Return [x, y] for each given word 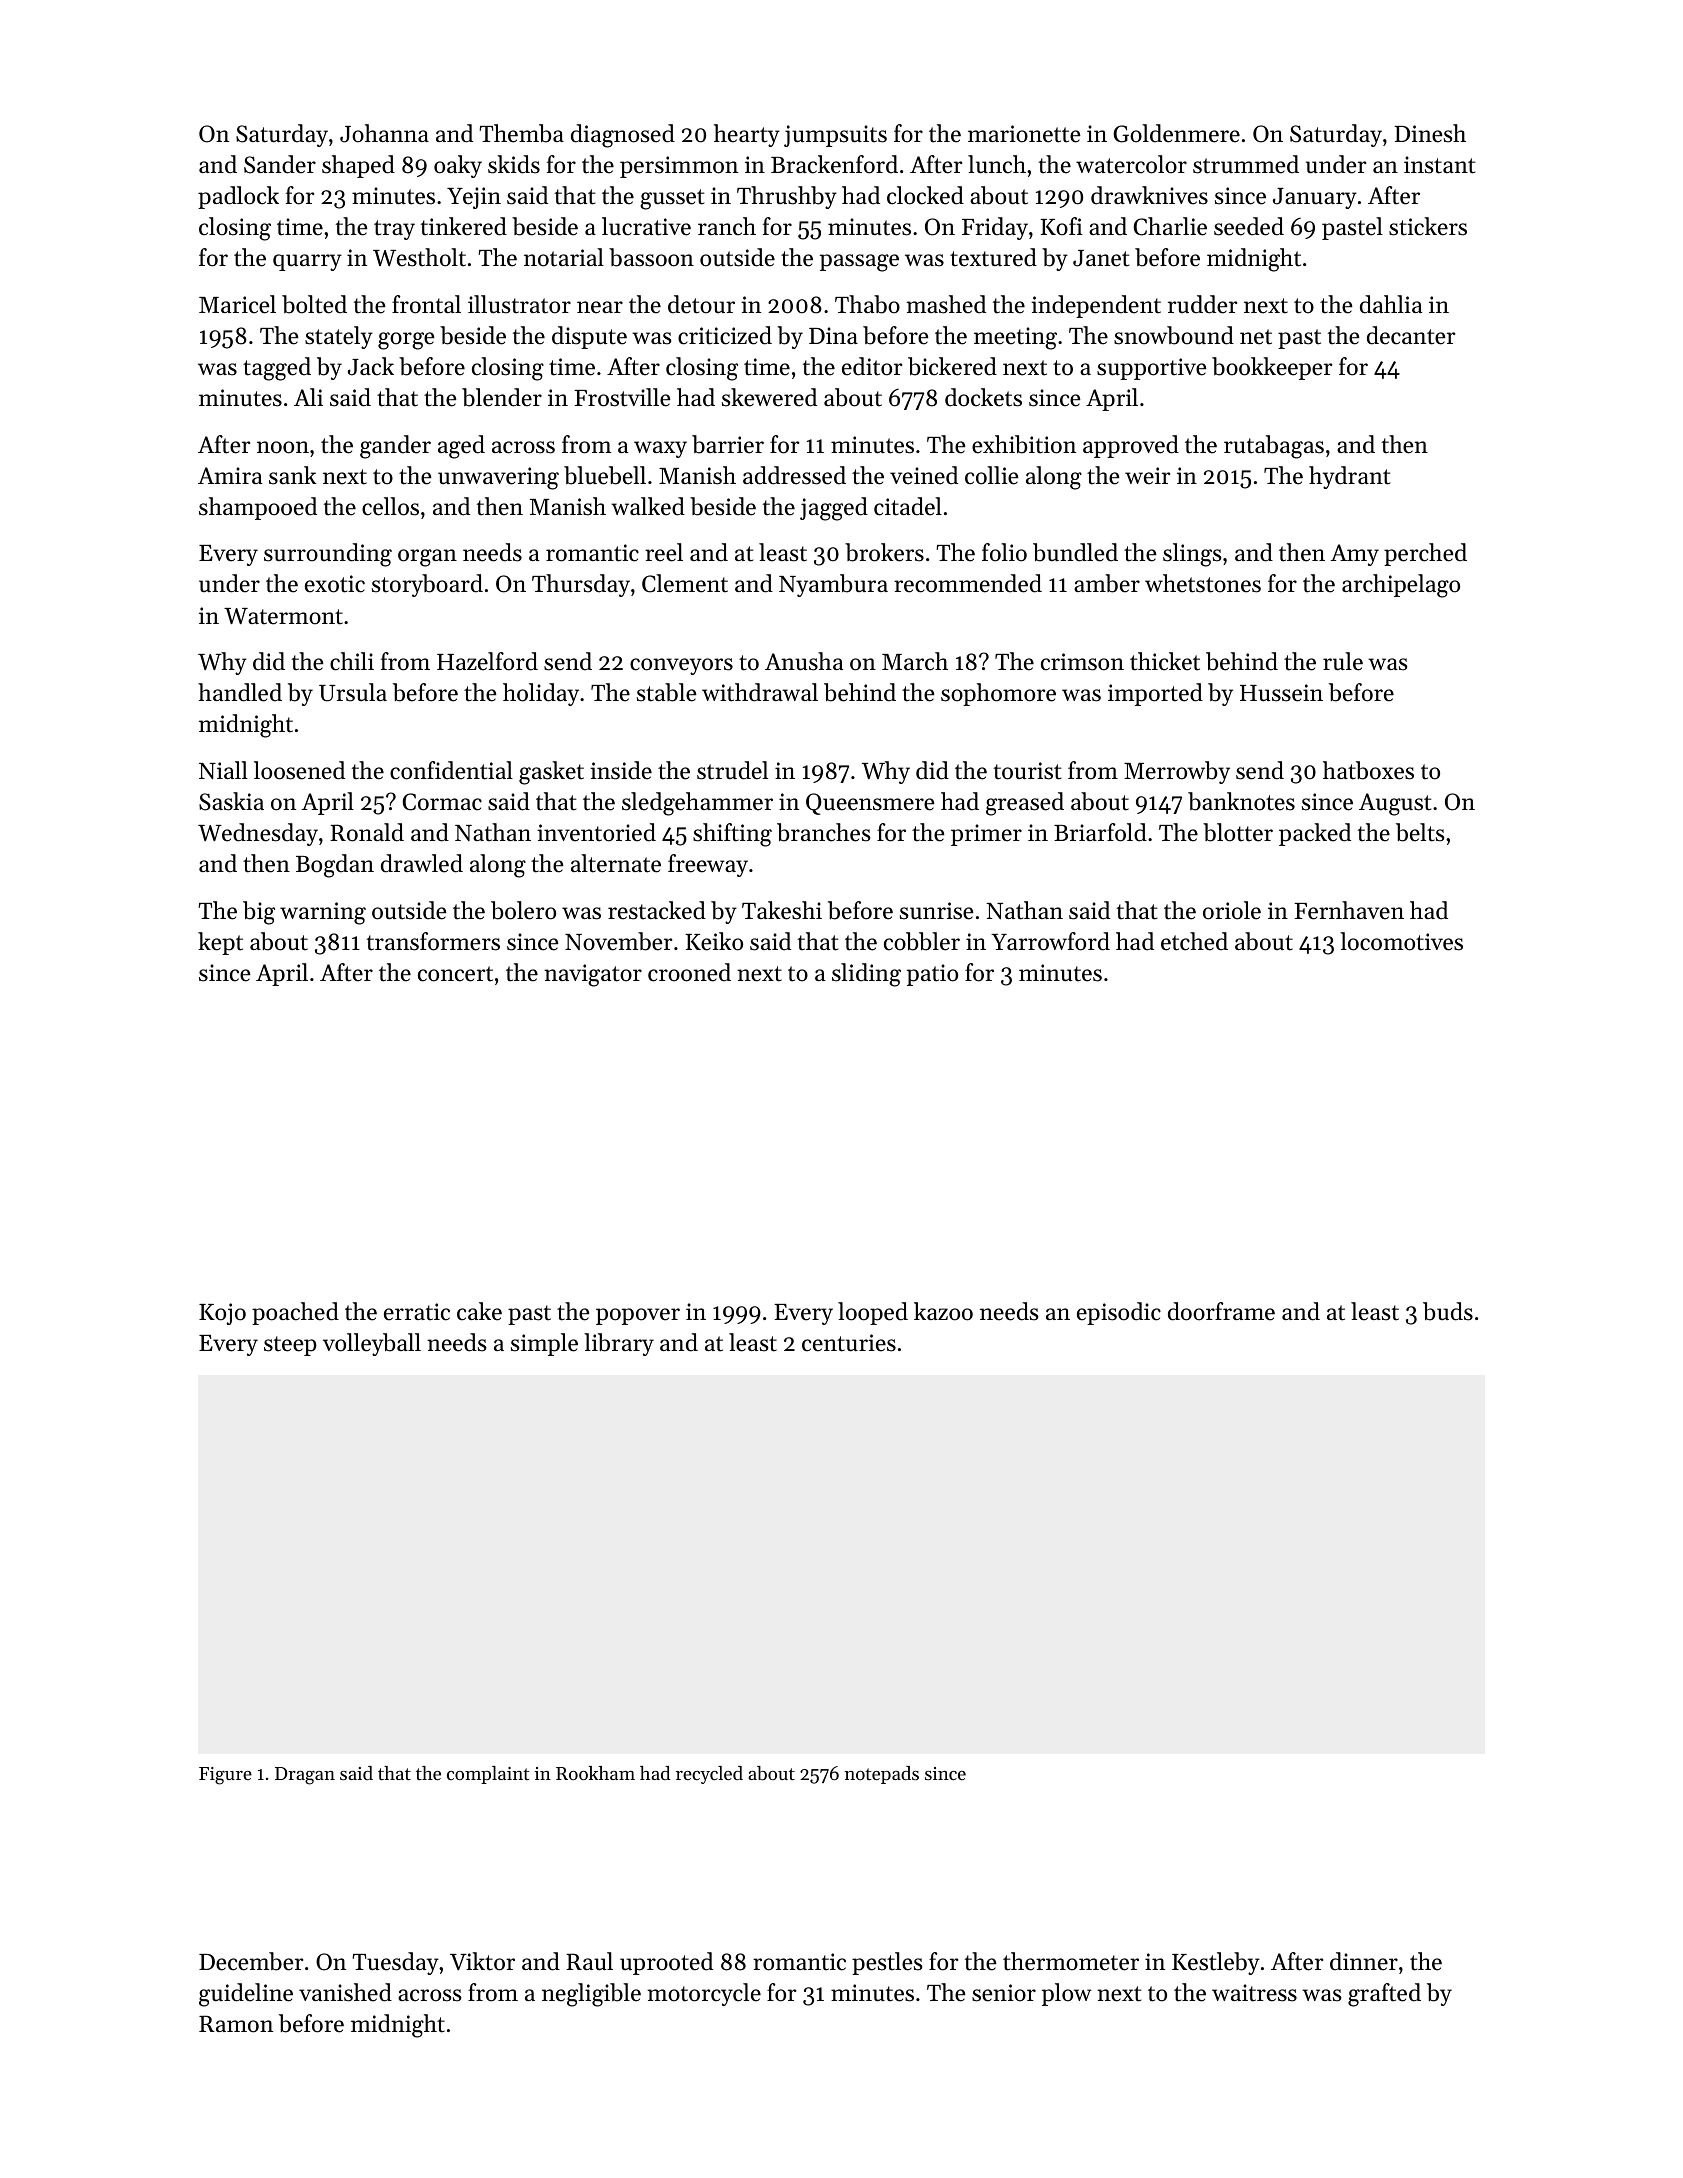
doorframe [1221, 1311]
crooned [689, 972]
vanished [345, 1992]
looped [873, 1313]
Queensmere [870, 804]
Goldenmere [1176, 133]
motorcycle [704, 1994]
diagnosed [623, 136]
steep [290, 1346]
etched [1194, 941]
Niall [223, 770]
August [1395, 804]
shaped [358, 166]
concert [455, 974]
